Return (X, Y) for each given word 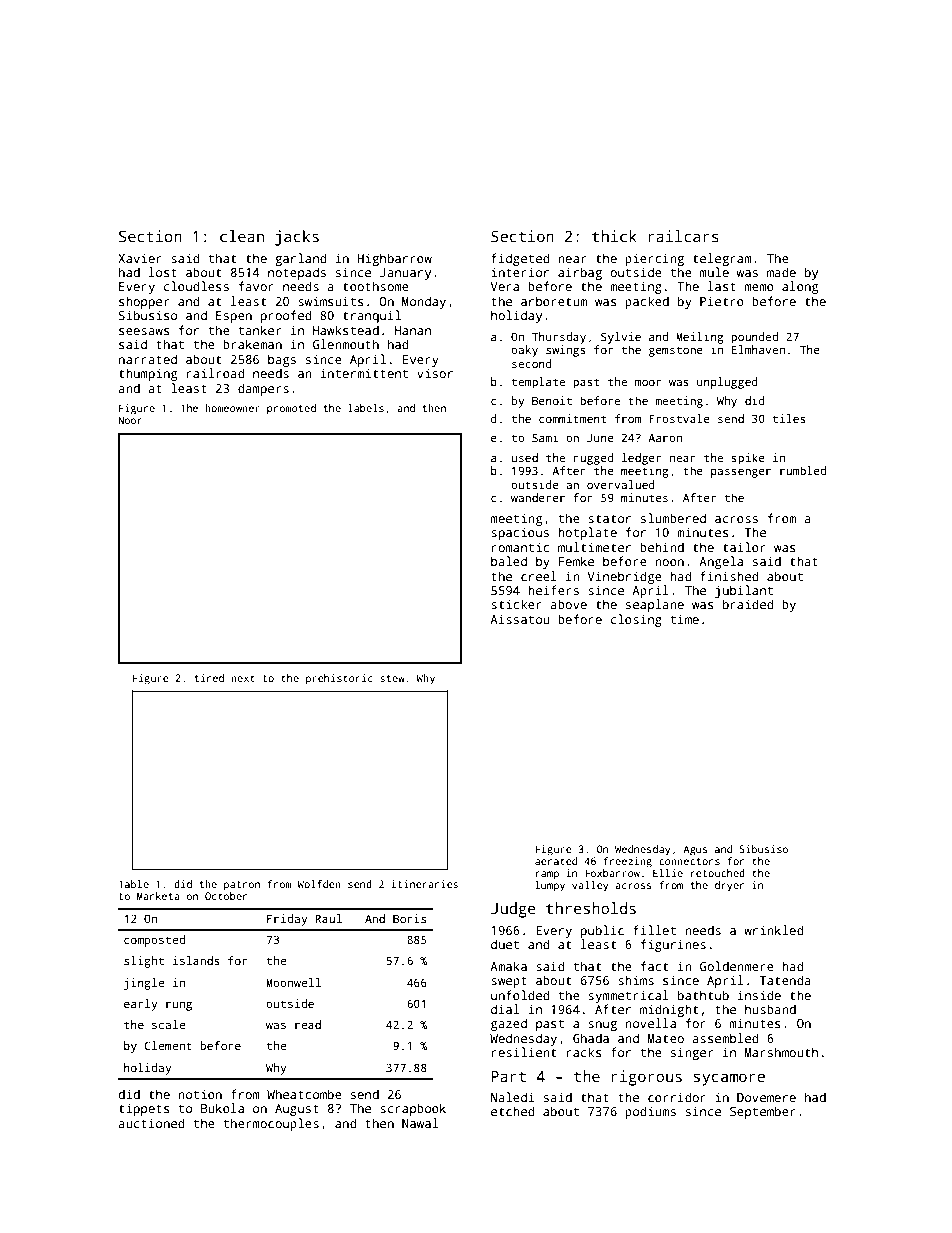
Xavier (140, 258)
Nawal (420, 1123)
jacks (297, 238)
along (800, 287)
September (763, 1112)
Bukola (222, 1108)
